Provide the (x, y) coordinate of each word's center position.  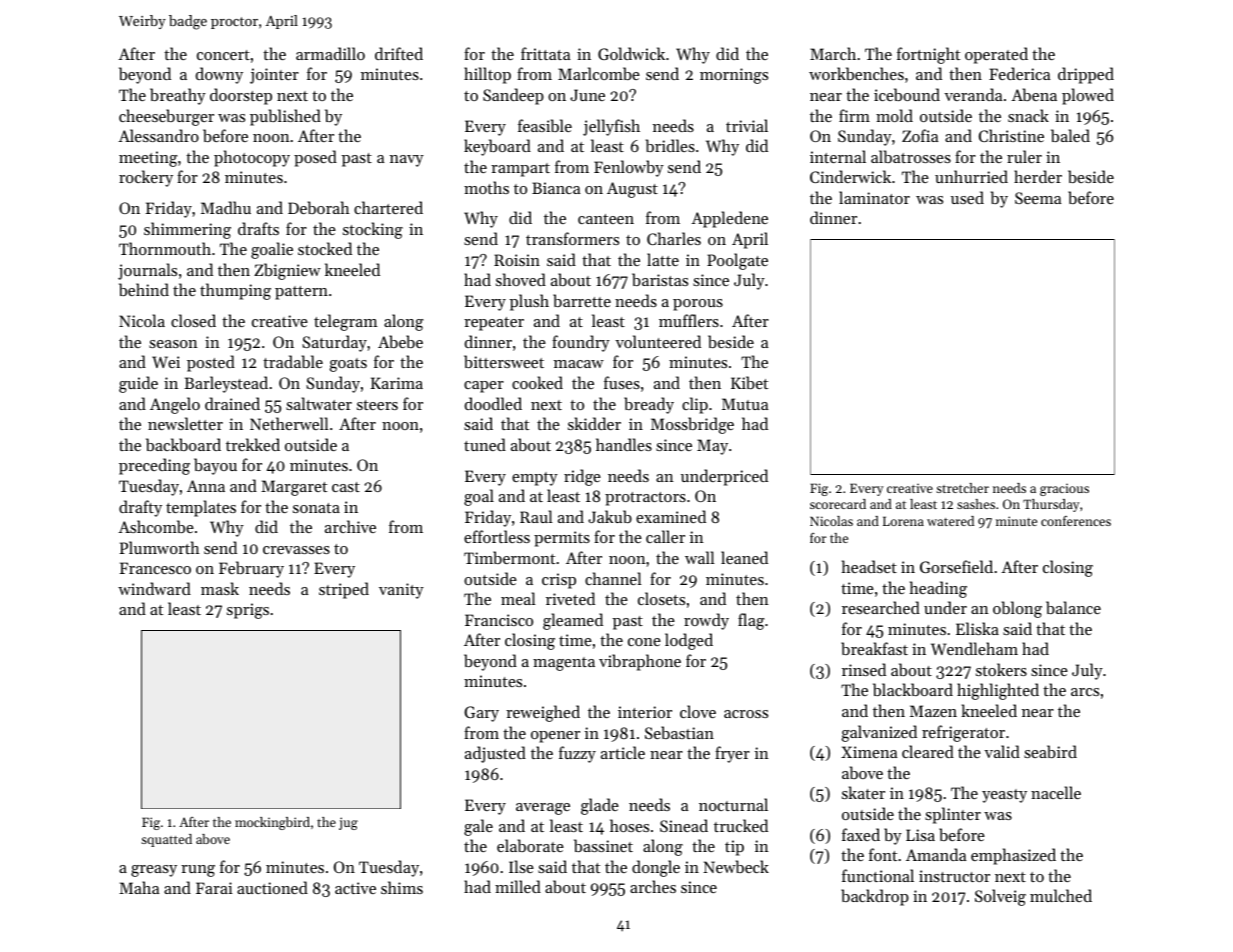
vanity (401, 591)
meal (518, 598)
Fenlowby (629, 168)
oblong (1017, 609)
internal (838, 156)
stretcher (962, 488)
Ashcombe (156, 526)
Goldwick (631, 53)
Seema (1038, 198)
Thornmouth (165, 248)
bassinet (603, 845)
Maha (139, 887)
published (285, 117)
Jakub (610, 516)
